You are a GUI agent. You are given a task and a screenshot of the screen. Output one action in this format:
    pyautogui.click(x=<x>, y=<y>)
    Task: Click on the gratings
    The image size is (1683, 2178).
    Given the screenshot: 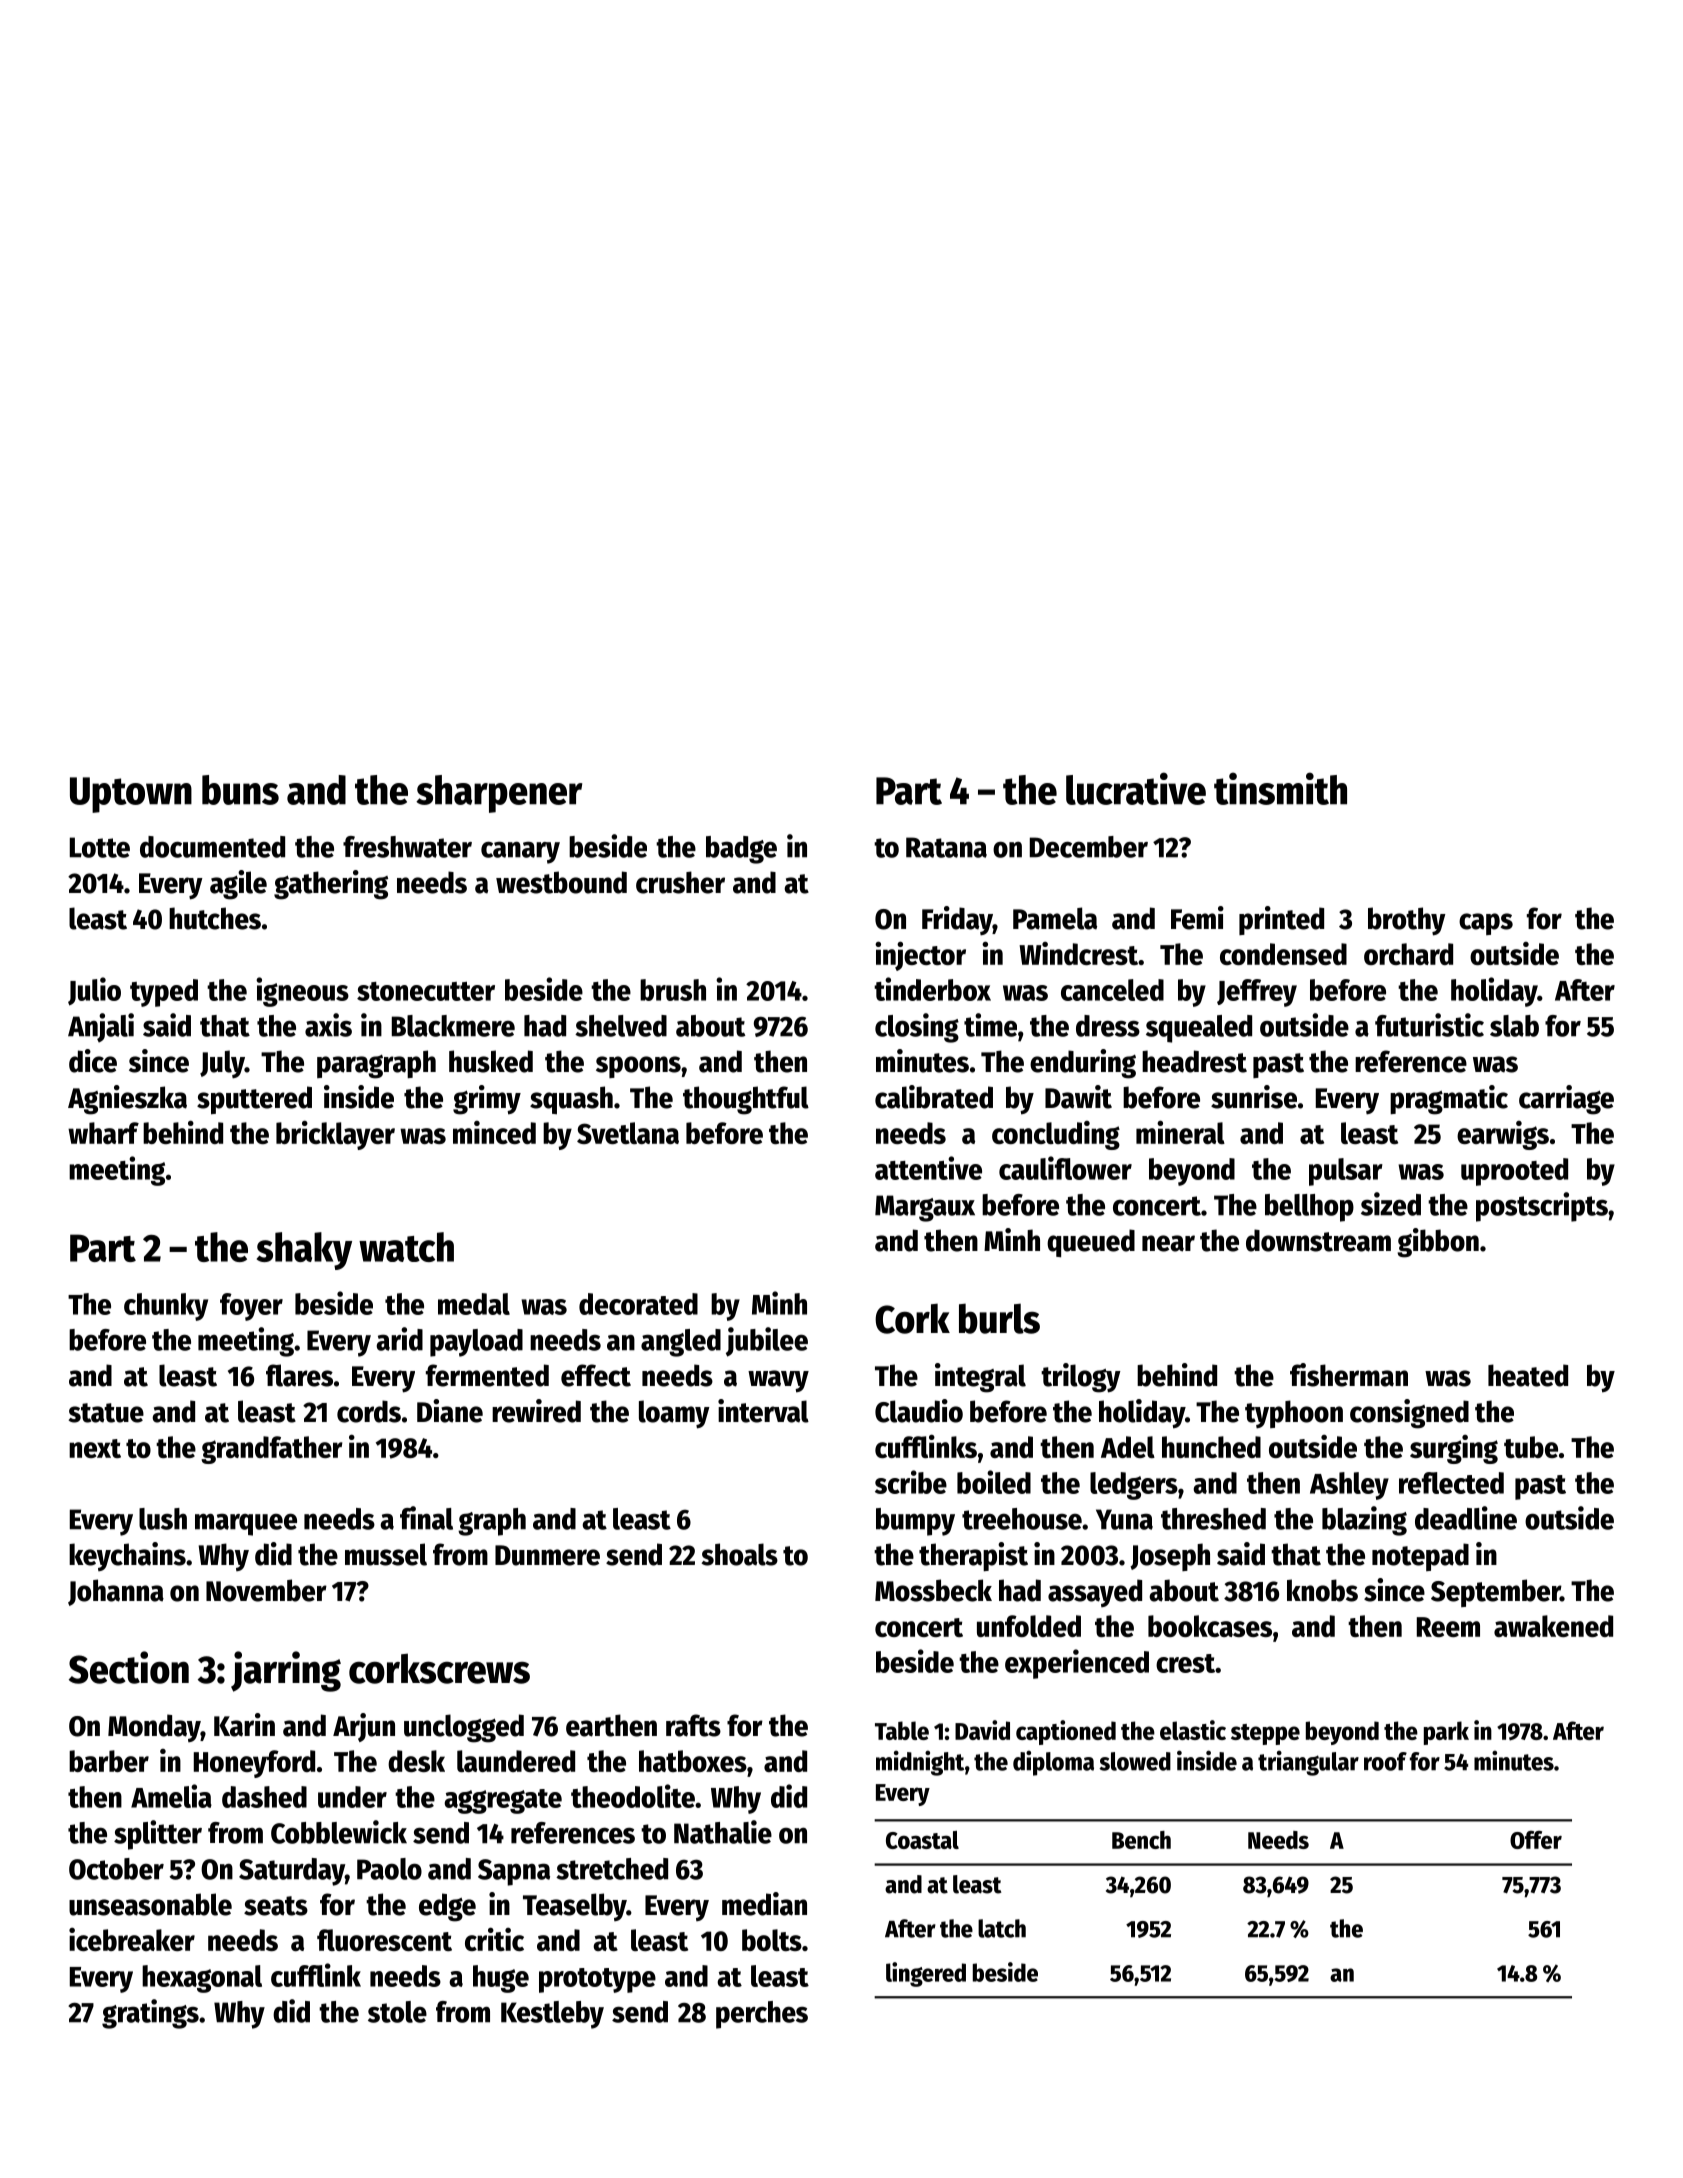 What is the action you would take?
    pyautogui.click(x=150, y=2014)
